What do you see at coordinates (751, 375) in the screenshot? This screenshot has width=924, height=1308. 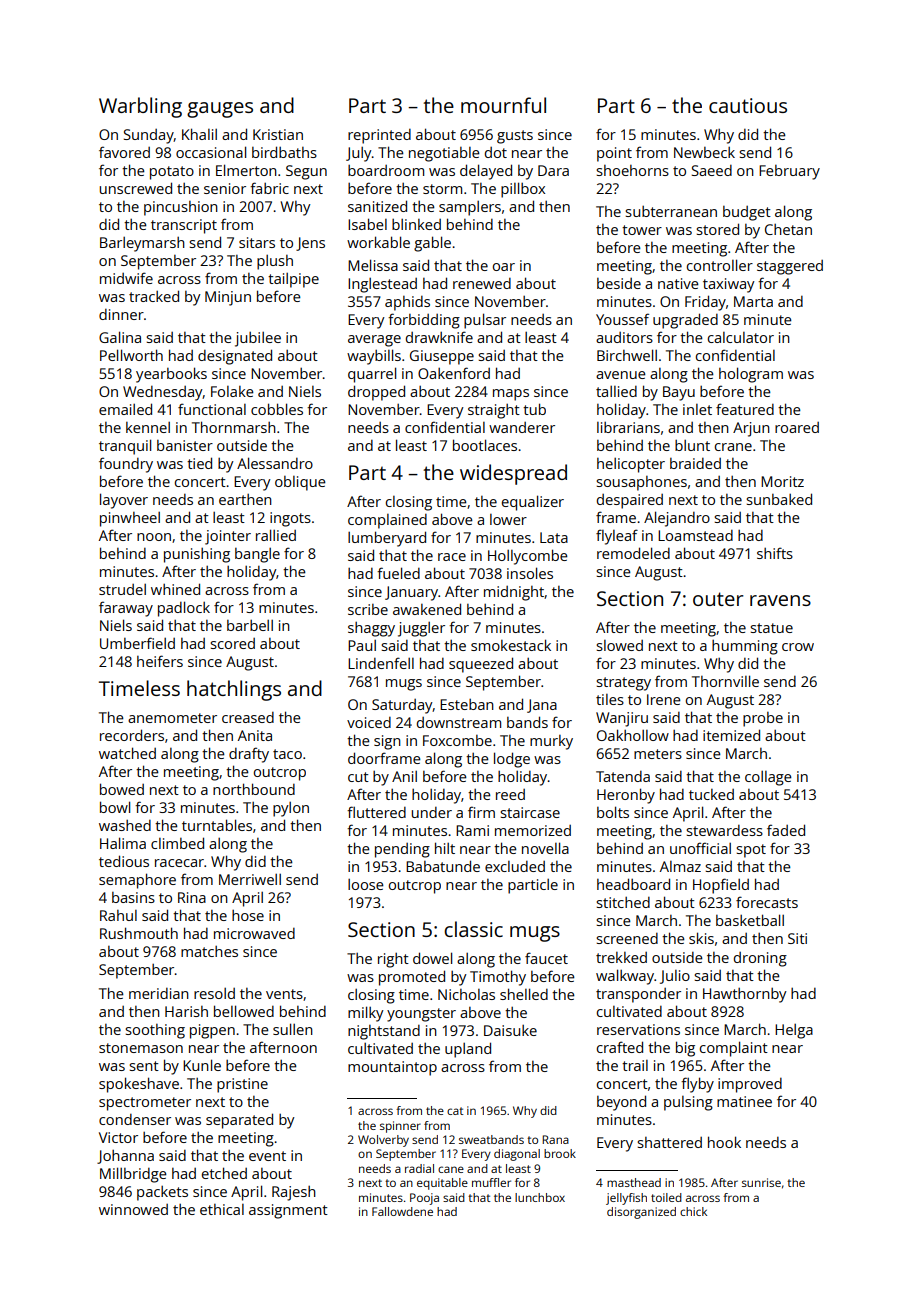 I see `hologram` at bounding box center [751, 375].
